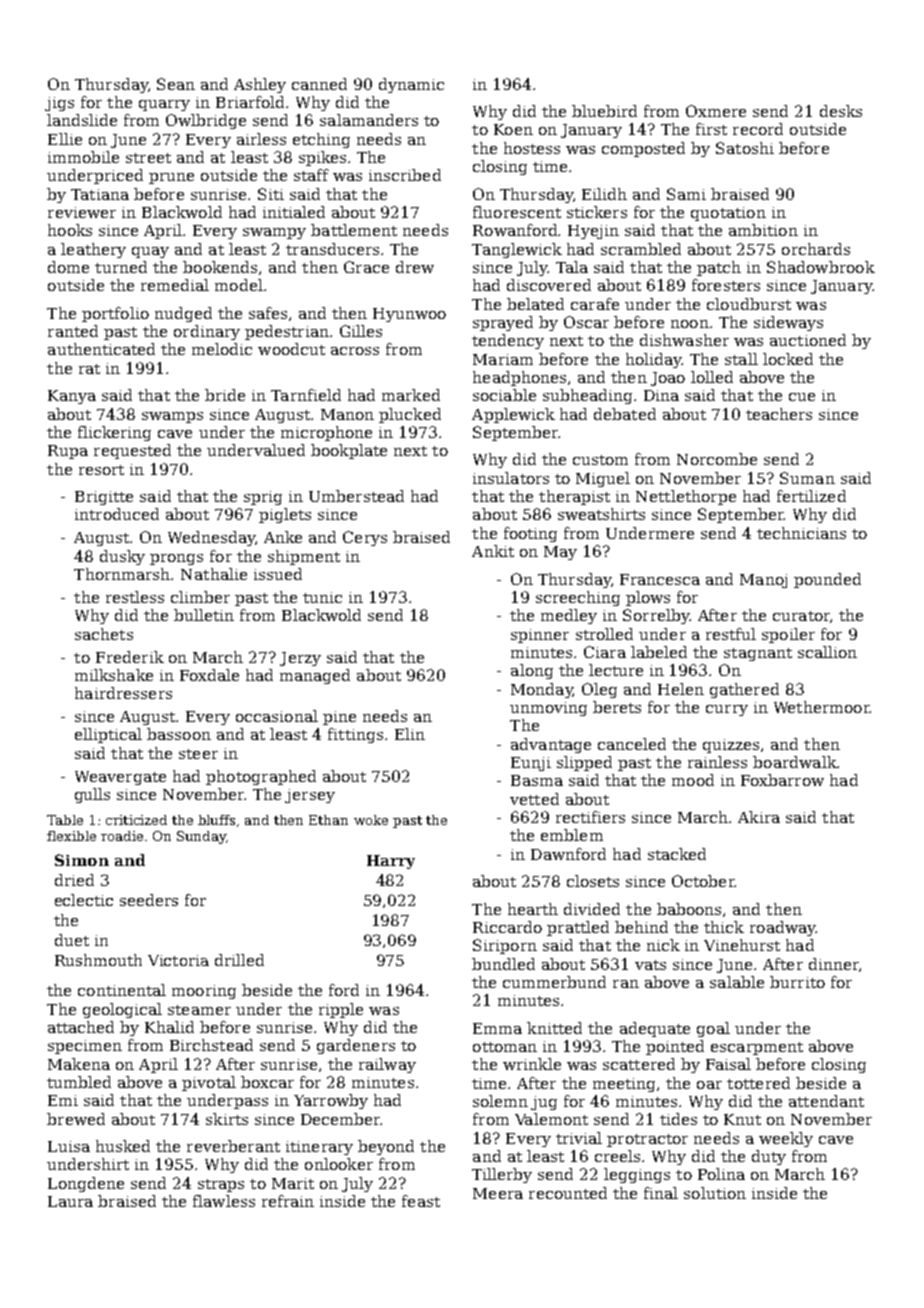 This screenshot has height=1308, width=924. What do you see at coordinates (365, 538) in the screenshot?
I see `Cerys` at bounding box center [365, 538].
